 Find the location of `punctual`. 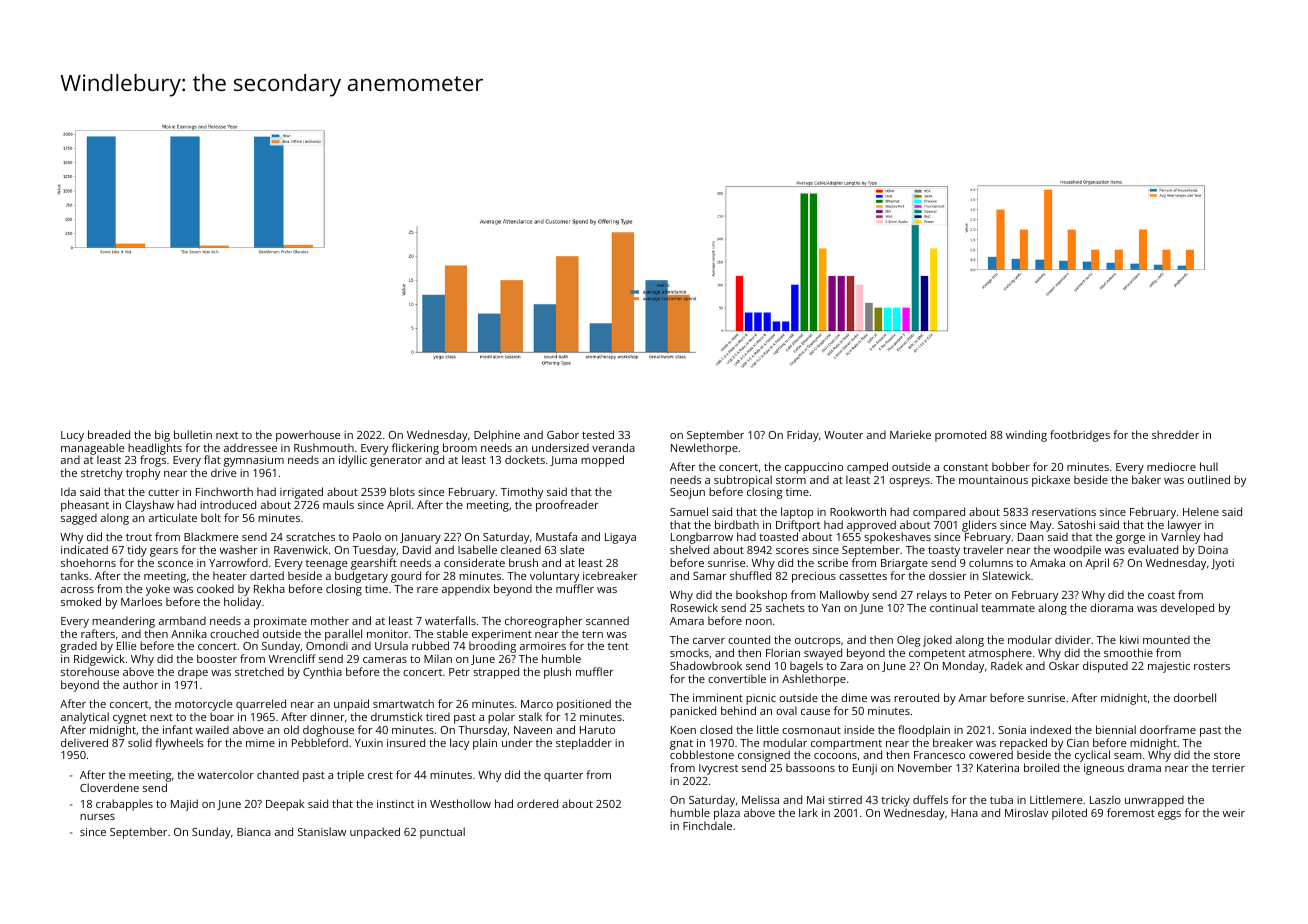

punctual is located at coordinates (442, 833).
